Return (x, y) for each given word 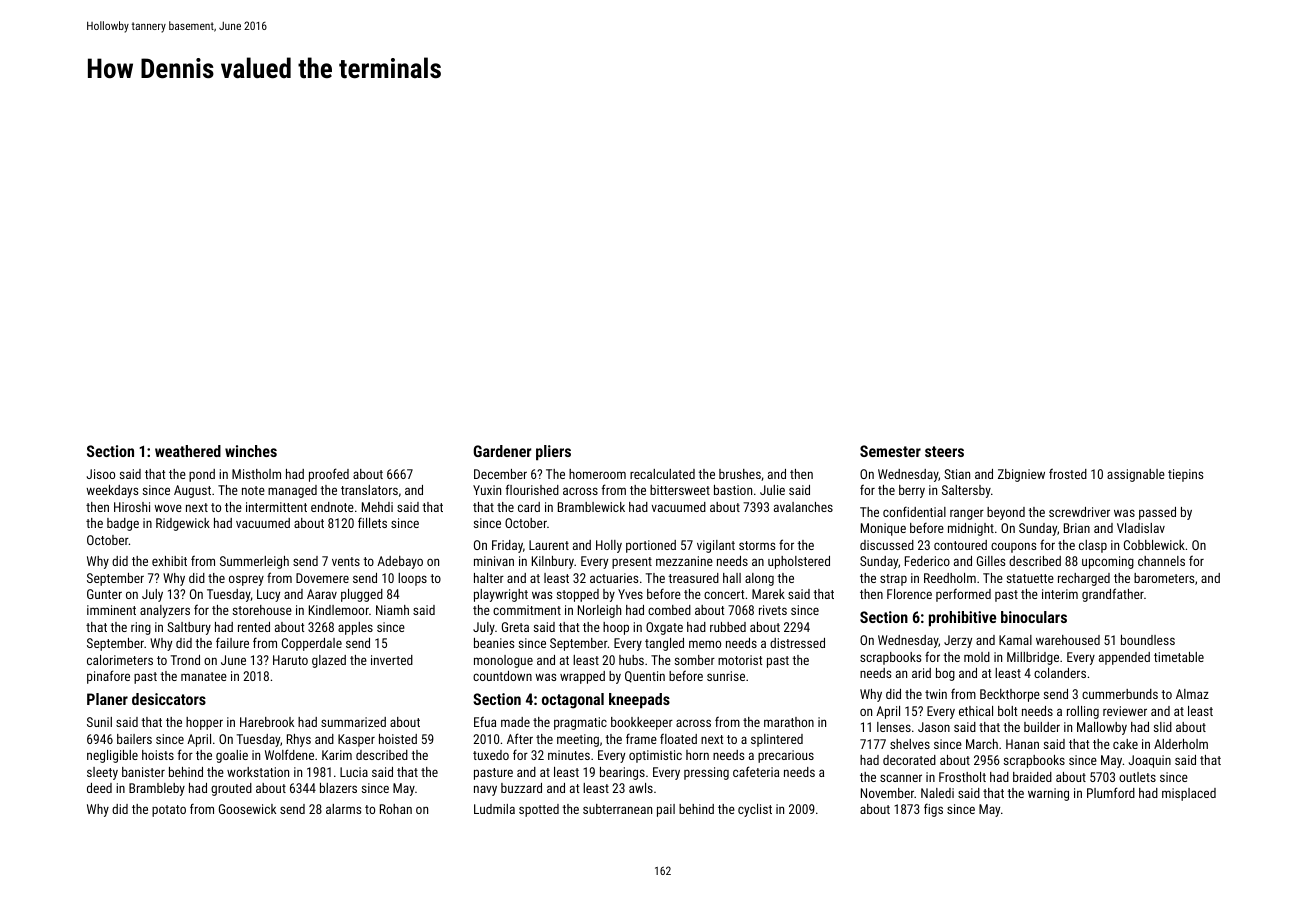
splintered (777, 740)
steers (944, 451)
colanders (1060, 673)
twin (936, 694)
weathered (188, 451)
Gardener (502, 451)
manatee (204, 676)
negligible (112, 756)
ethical (976, 711)
